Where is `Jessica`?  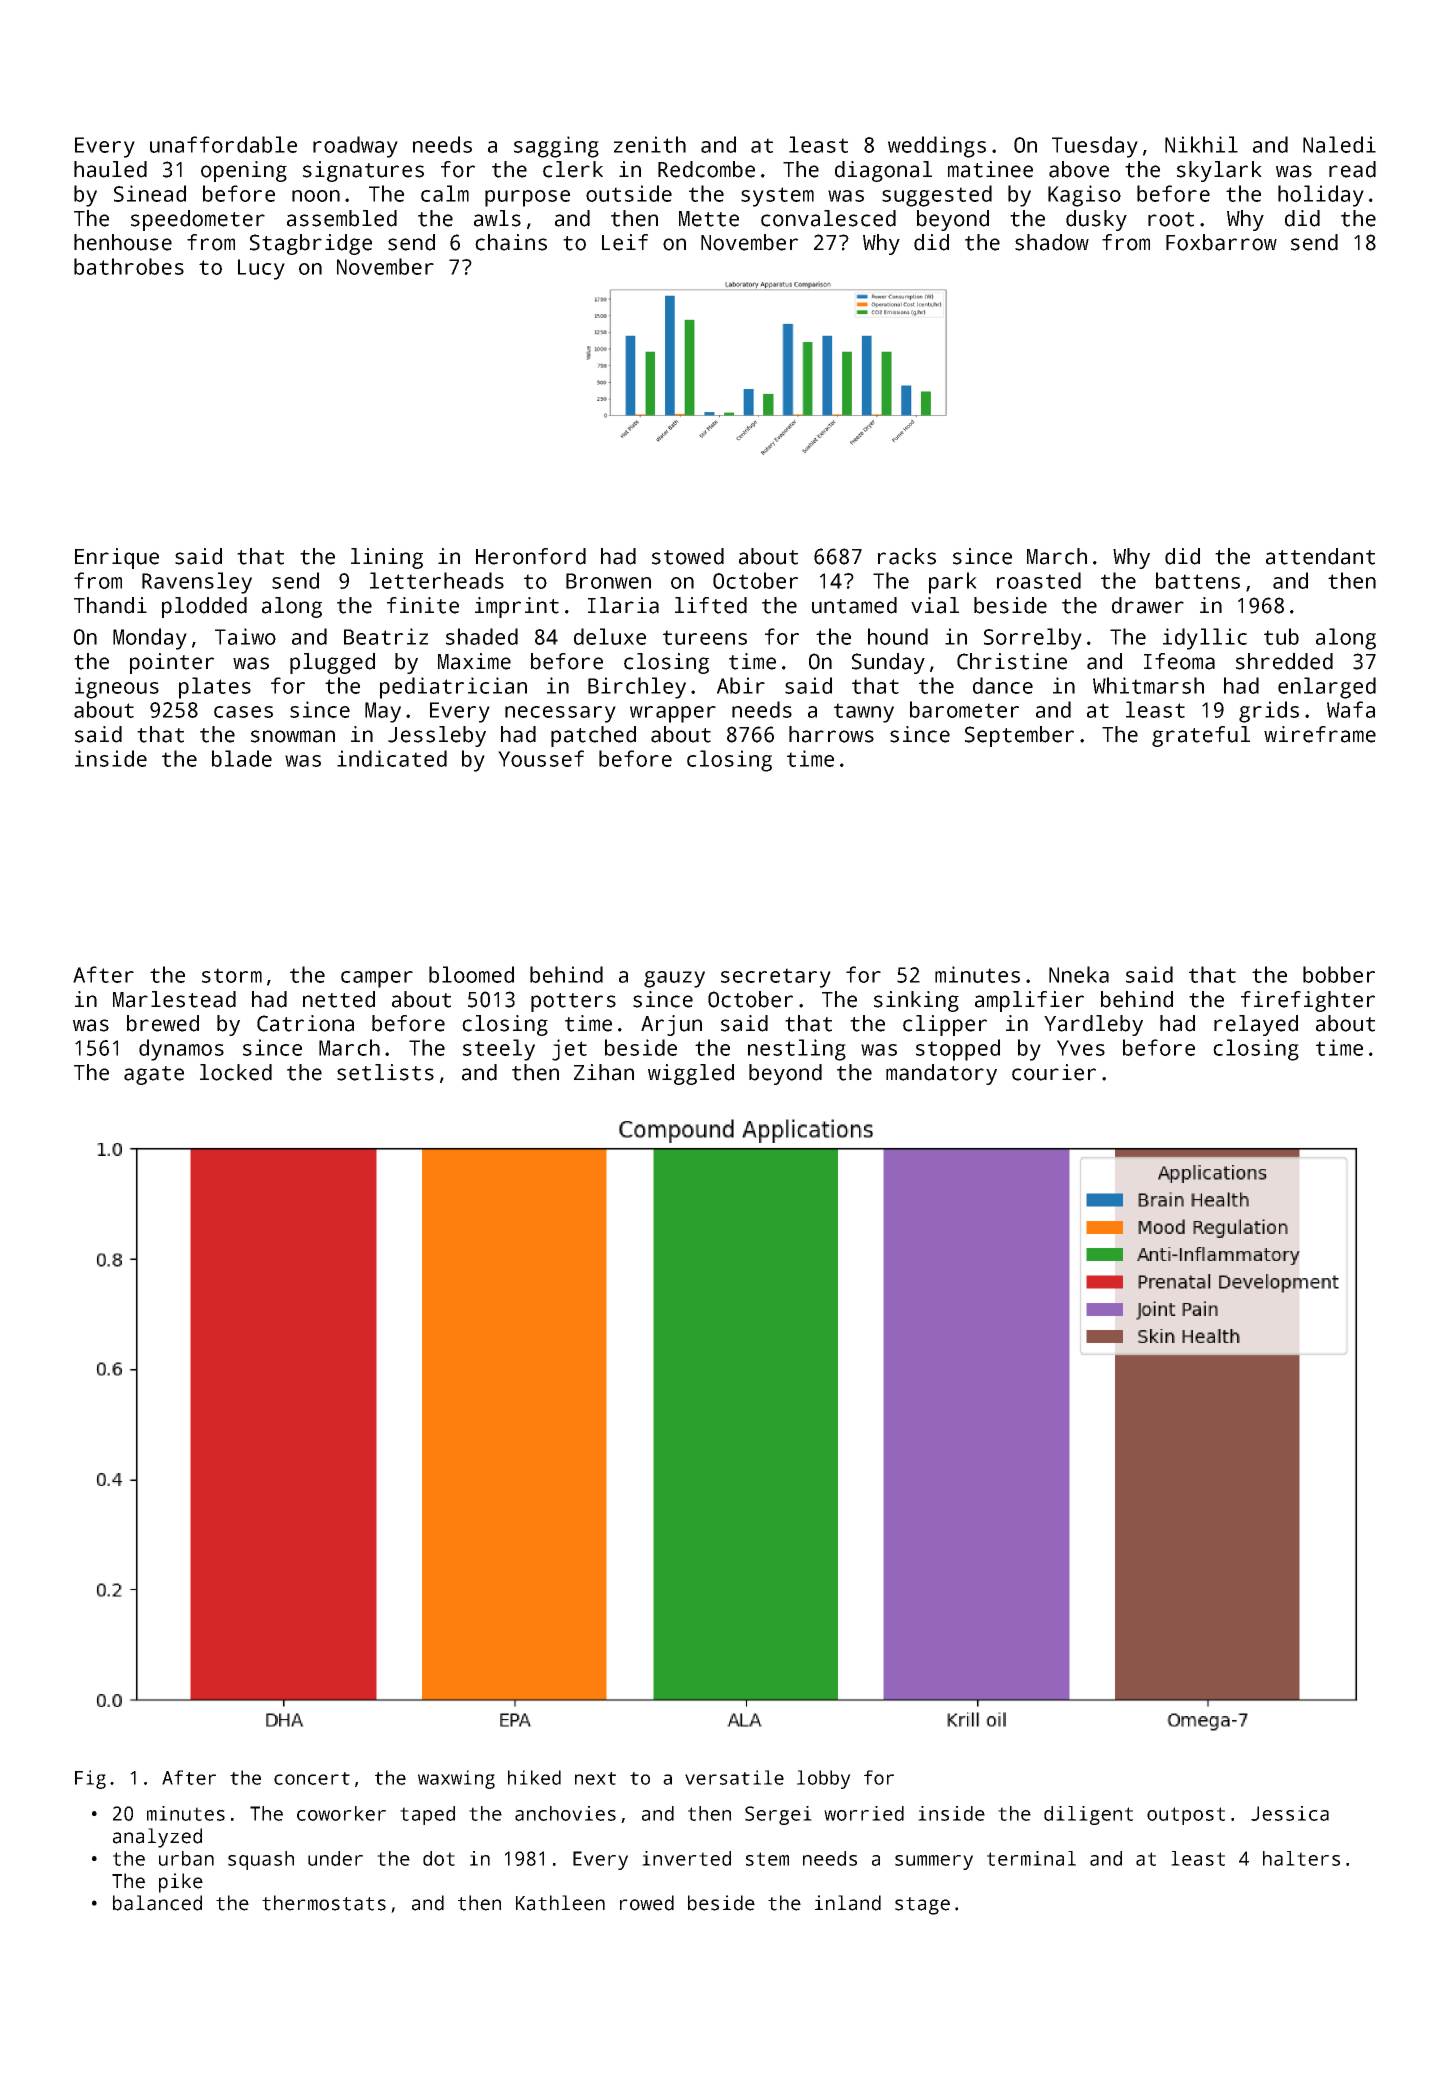
Jessica is located at coordinates (1290, 1813).
